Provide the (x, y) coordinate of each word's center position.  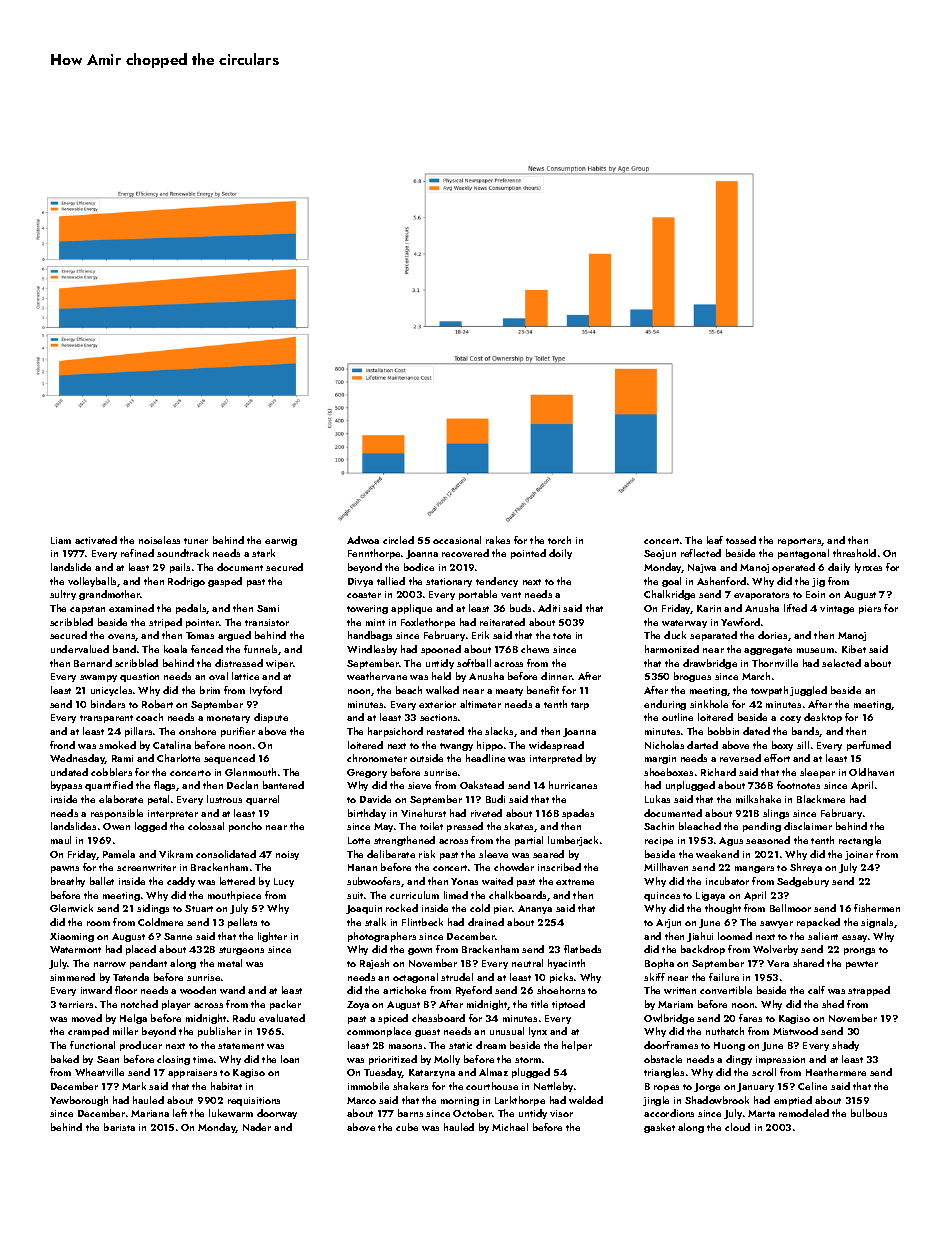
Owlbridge (669, 1019)
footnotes (798, 785)
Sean (108, 1059)
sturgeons (241, 951)
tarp (580, 706)
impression (780, 1060)
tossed (741, 540)
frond (62, 745)
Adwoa (363, 540)
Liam (61, 540)
